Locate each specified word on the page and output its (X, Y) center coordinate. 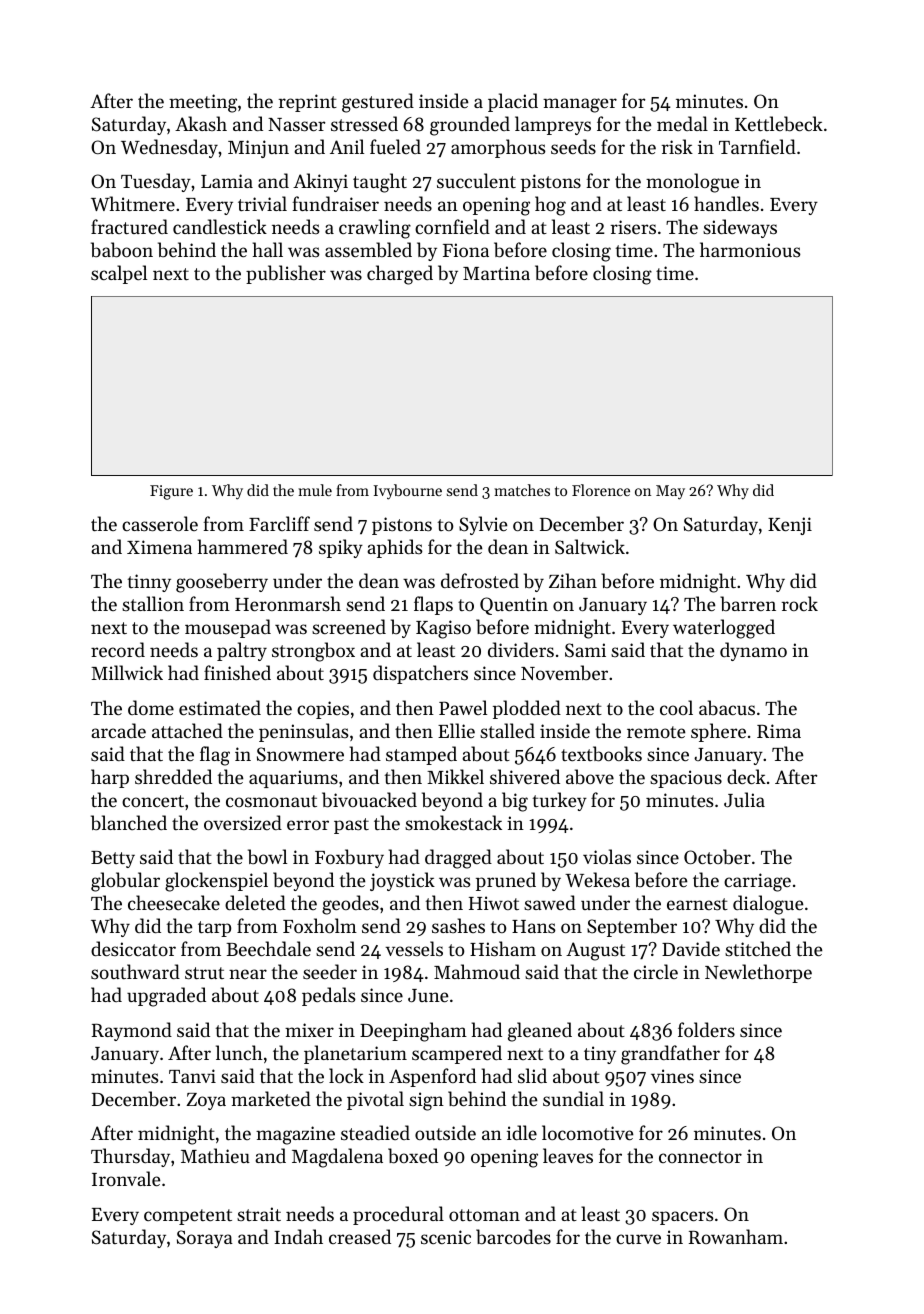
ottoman (484, 1215)
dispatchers (420, 674)
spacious (686, 779)
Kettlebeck (779, 124)
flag (215, 756)
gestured (378, 103)
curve (638, 1239)
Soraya (205, 1239)
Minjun (258, 149)
